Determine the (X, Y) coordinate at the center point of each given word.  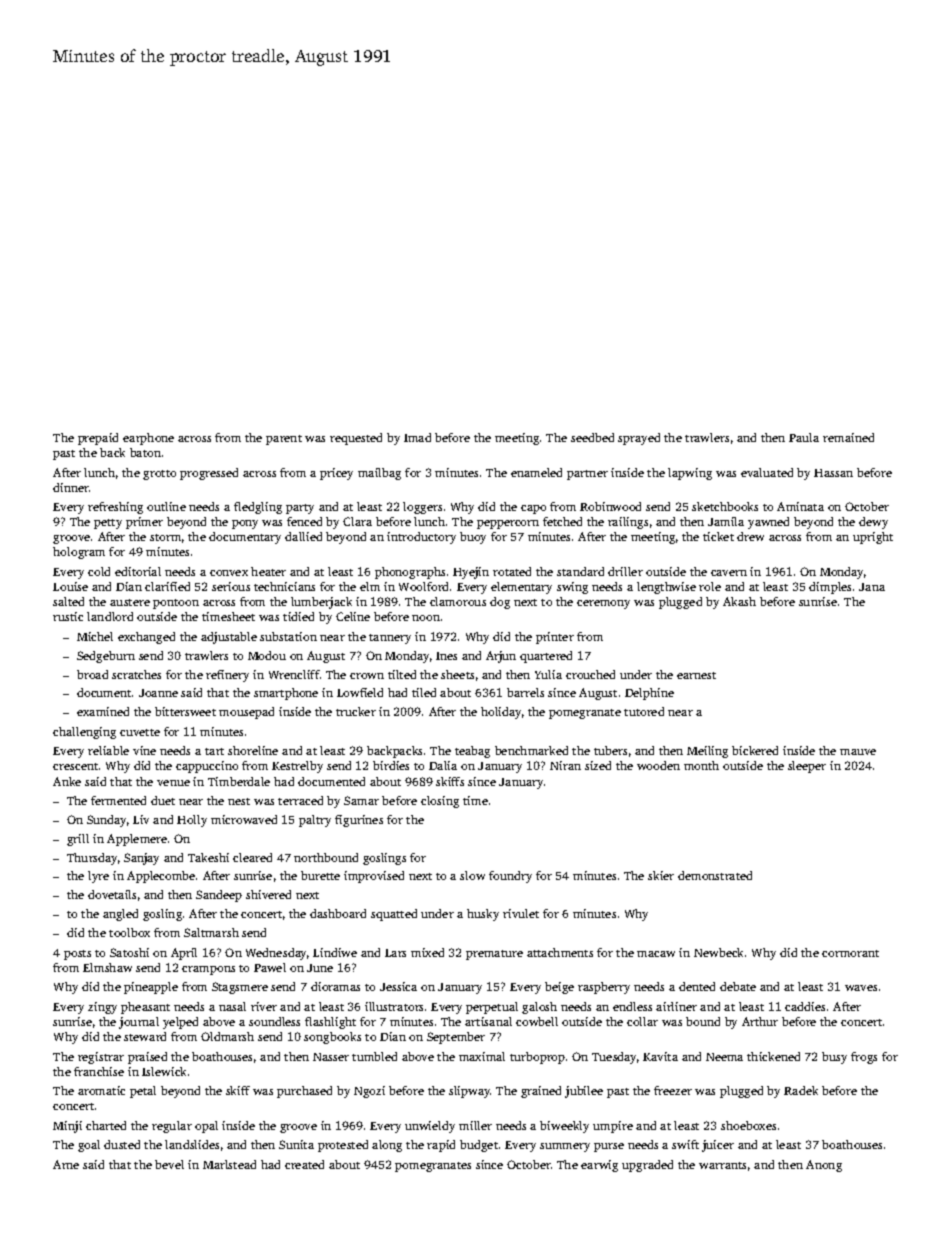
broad (92, 674)
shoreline (253, 750)
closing (440, 802)
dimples (830, 588)
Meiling (707, 752)
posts (77, 955)
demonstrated (715, 875)
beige (559, 988)
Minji (67, 1127)
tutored (644, 711)
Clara (357, 521)
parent (284, 440)
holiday (501, 713)
